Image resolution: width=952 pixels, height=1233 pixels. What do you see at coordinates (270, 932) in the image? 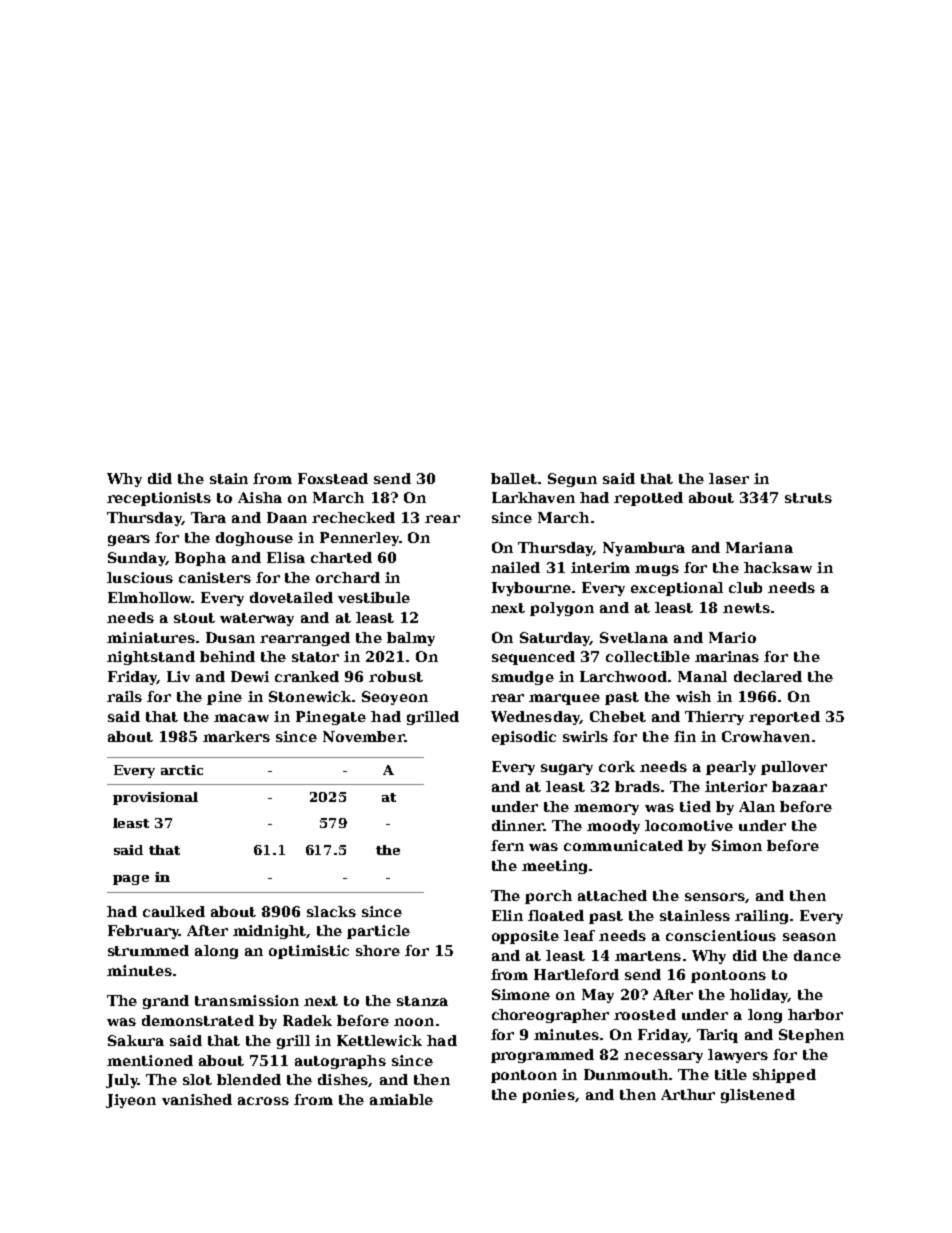
I see `midnight` at bounding box center [270, 932].
